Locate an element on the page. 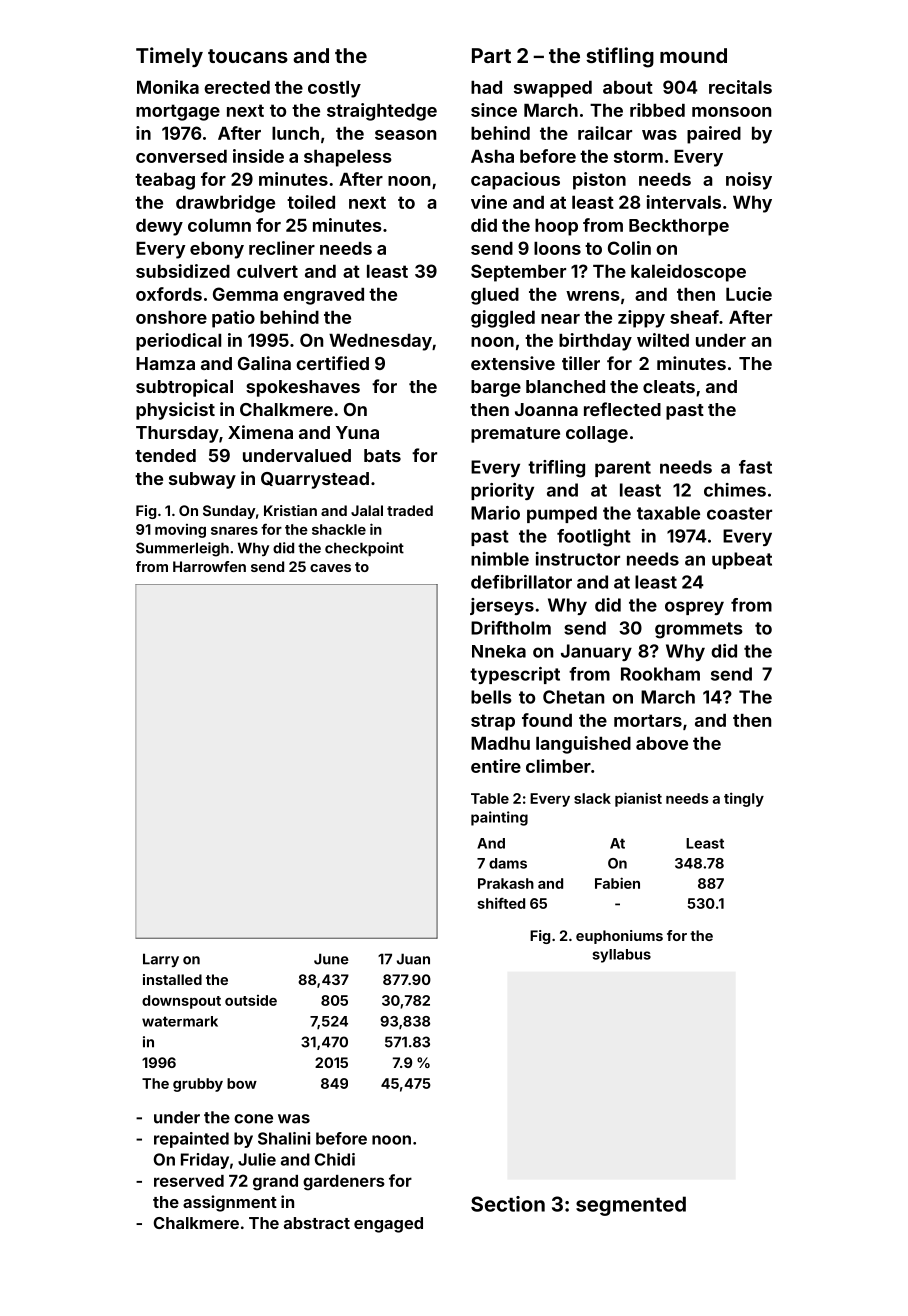  grommets is located at coordinates (699, 630).
